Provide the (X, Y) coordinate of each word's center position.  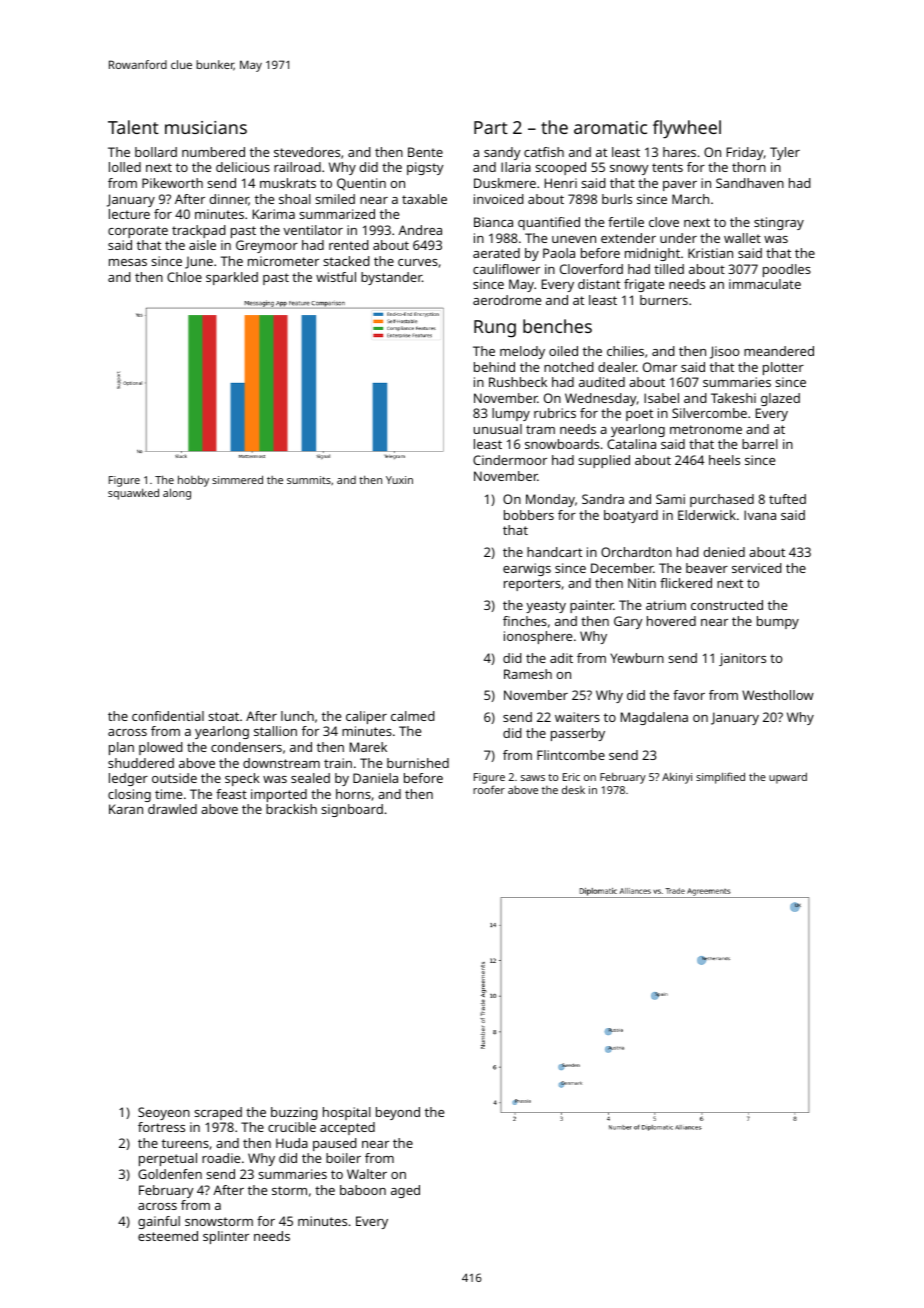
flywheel (687, 129)
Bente (425, 152)
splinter (226, 1237)
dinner (229, 200)
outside (174, 778)
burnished (418, 763)
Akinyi (677, 778)
